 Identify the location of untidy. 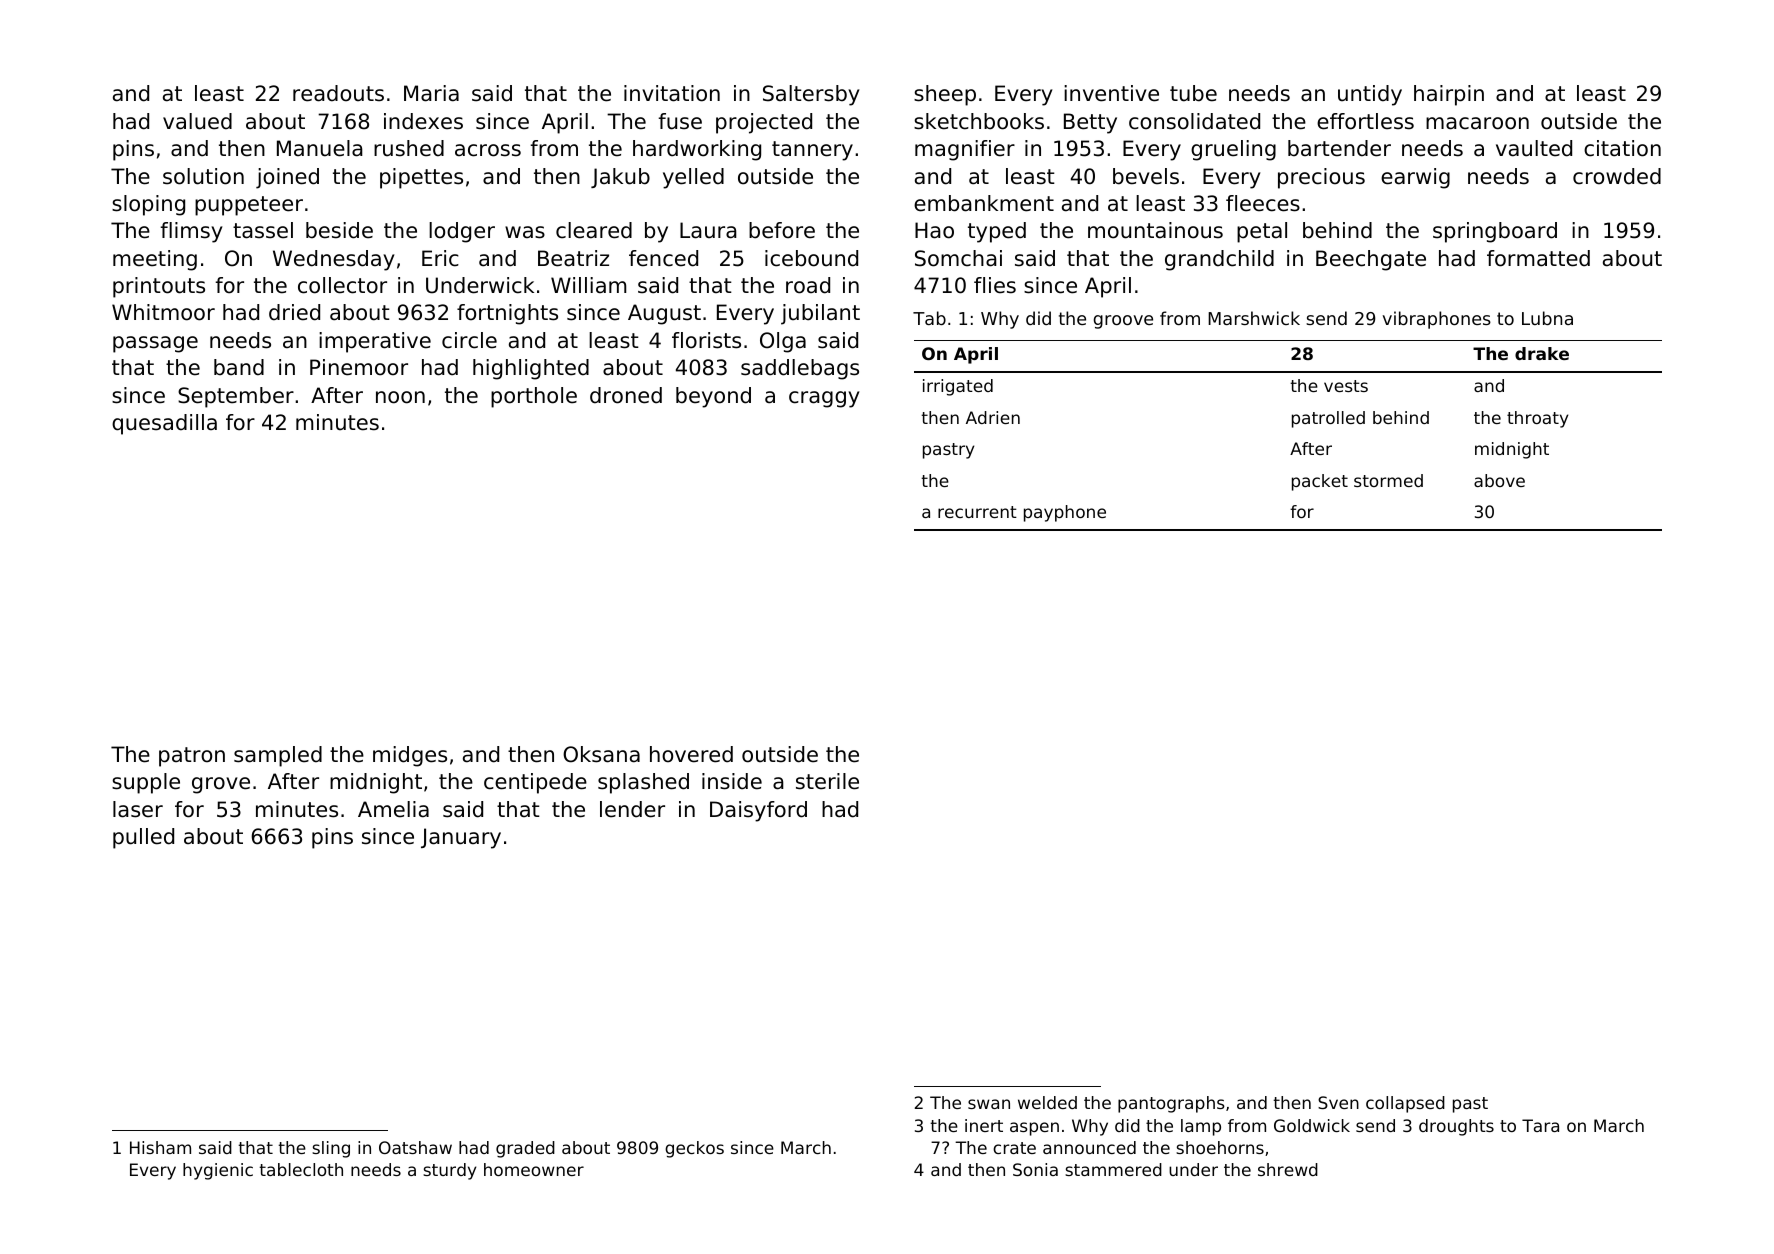
(1370, 95).
